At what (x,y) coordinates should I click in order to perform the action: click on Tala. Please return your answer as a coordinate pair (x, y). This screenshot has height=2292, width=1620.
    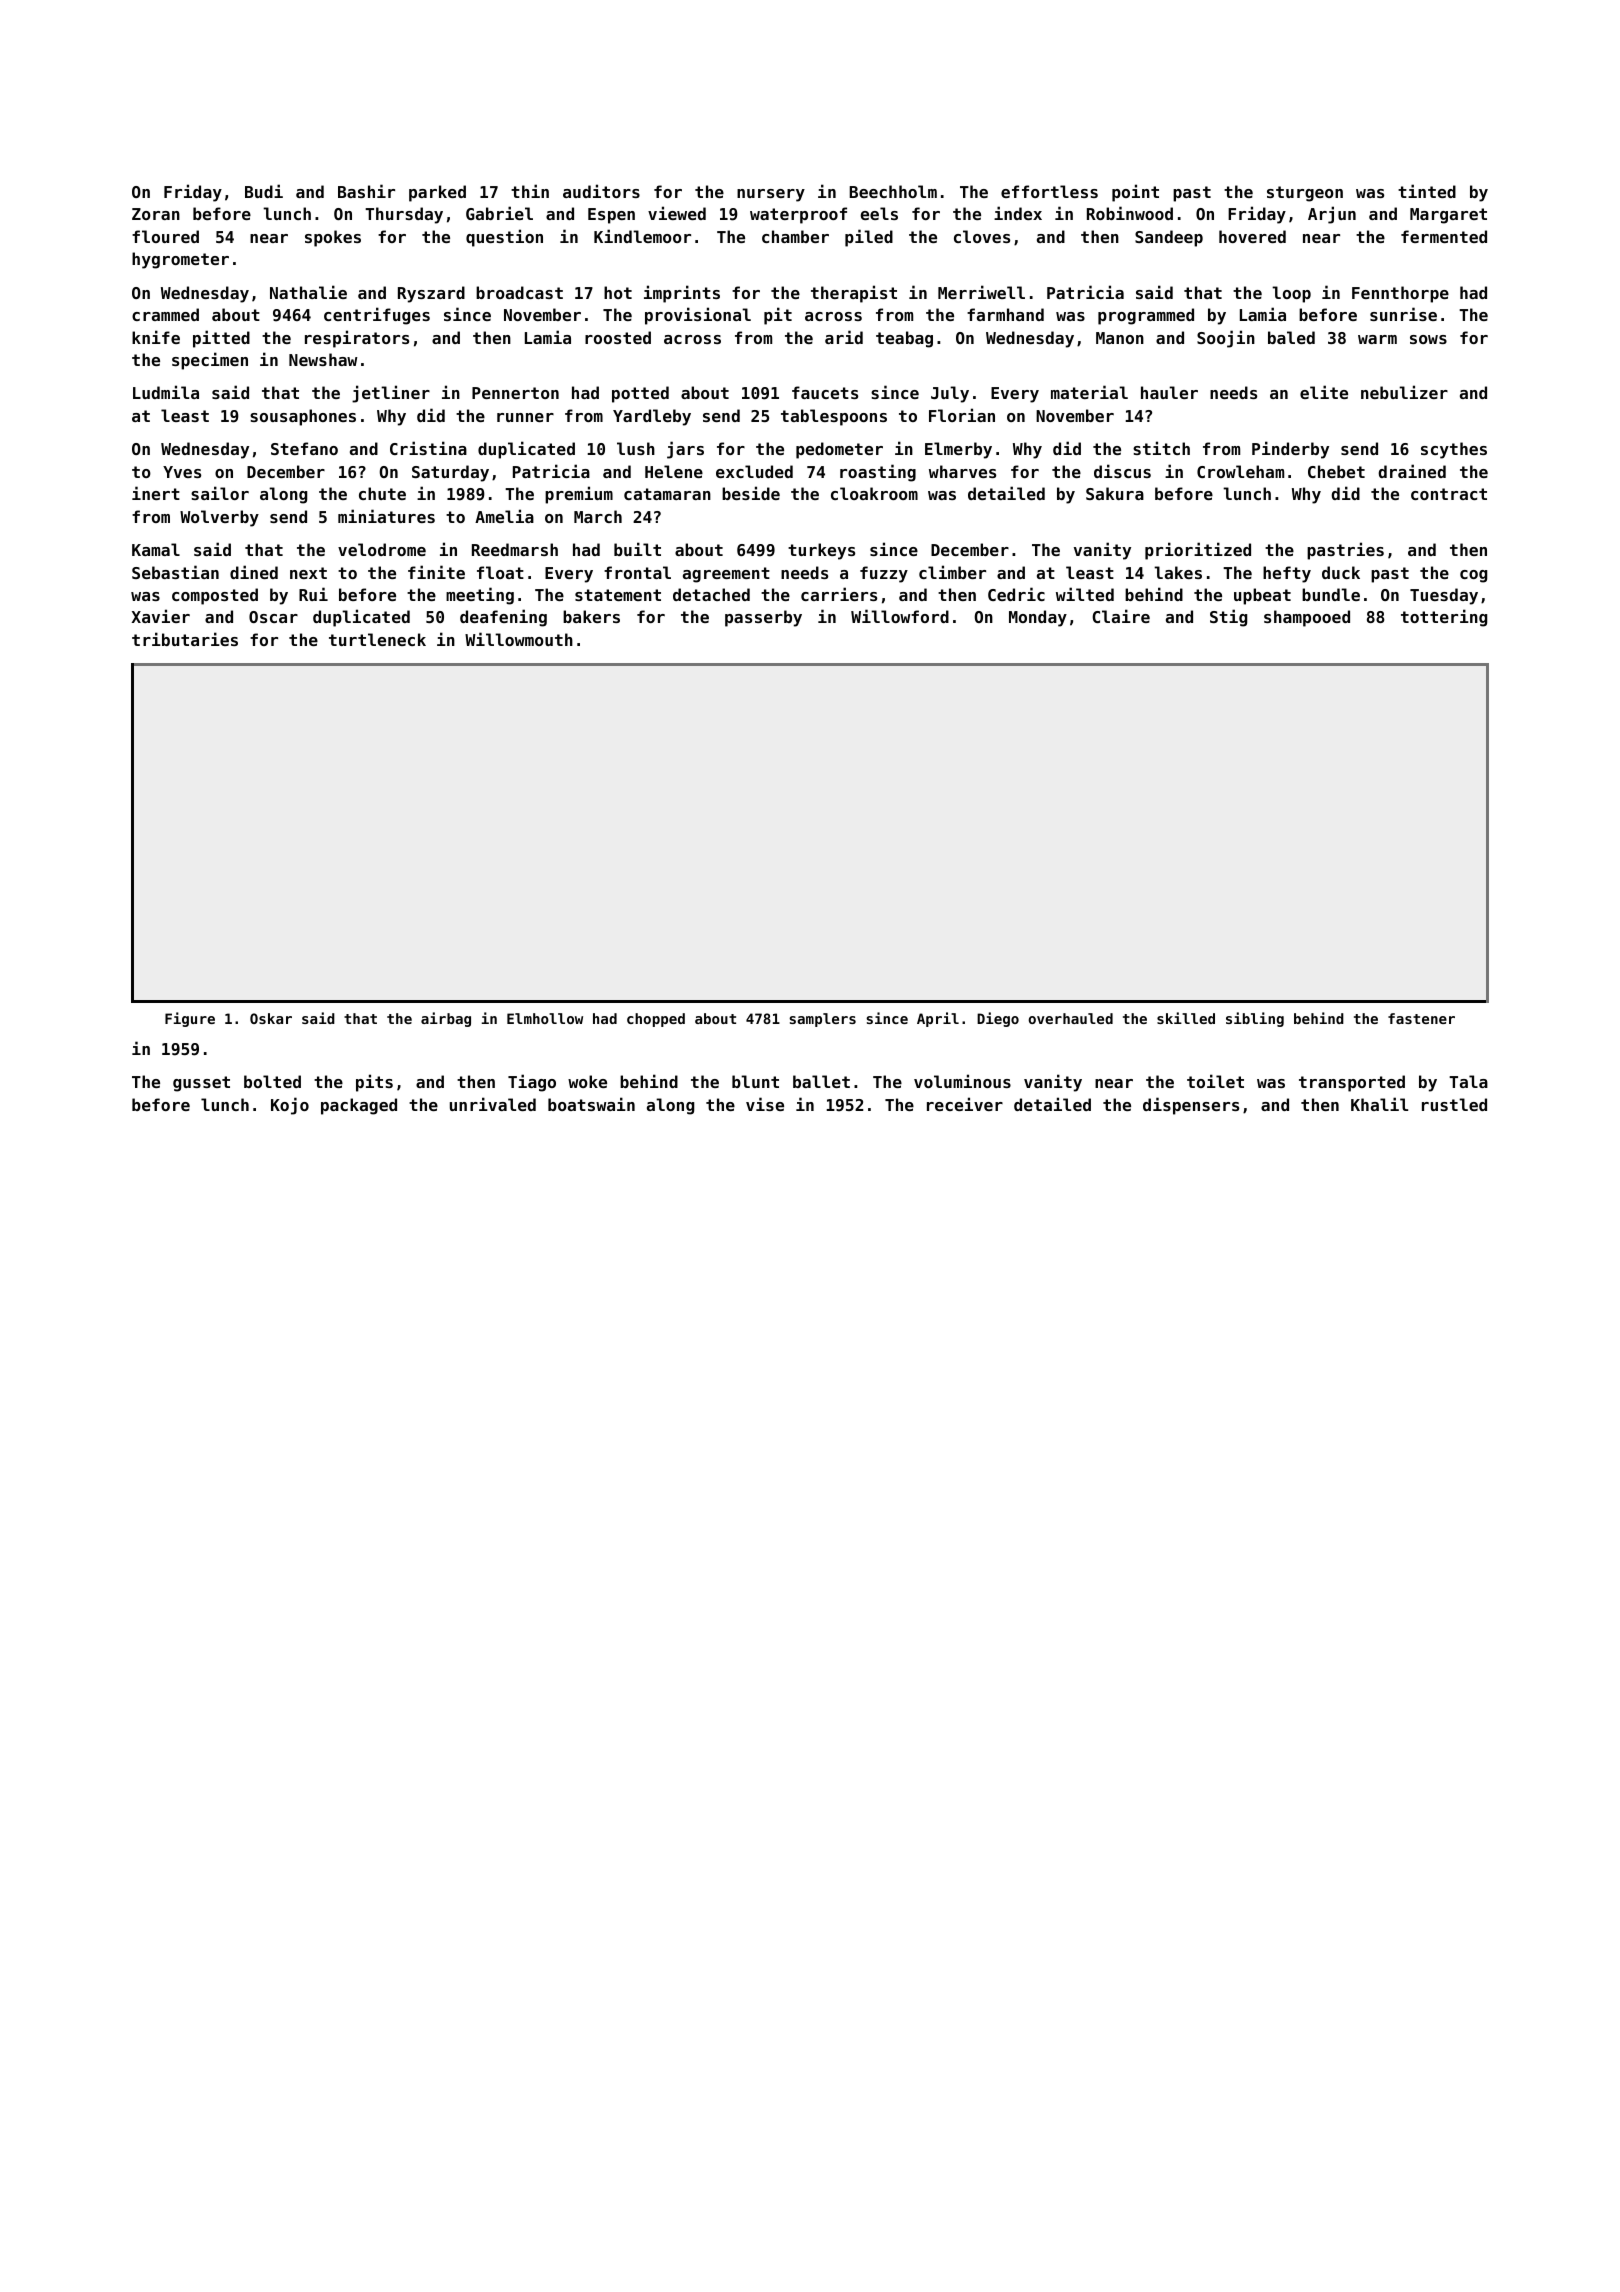
    Looking at the image, I should click on (1468, 1081).
